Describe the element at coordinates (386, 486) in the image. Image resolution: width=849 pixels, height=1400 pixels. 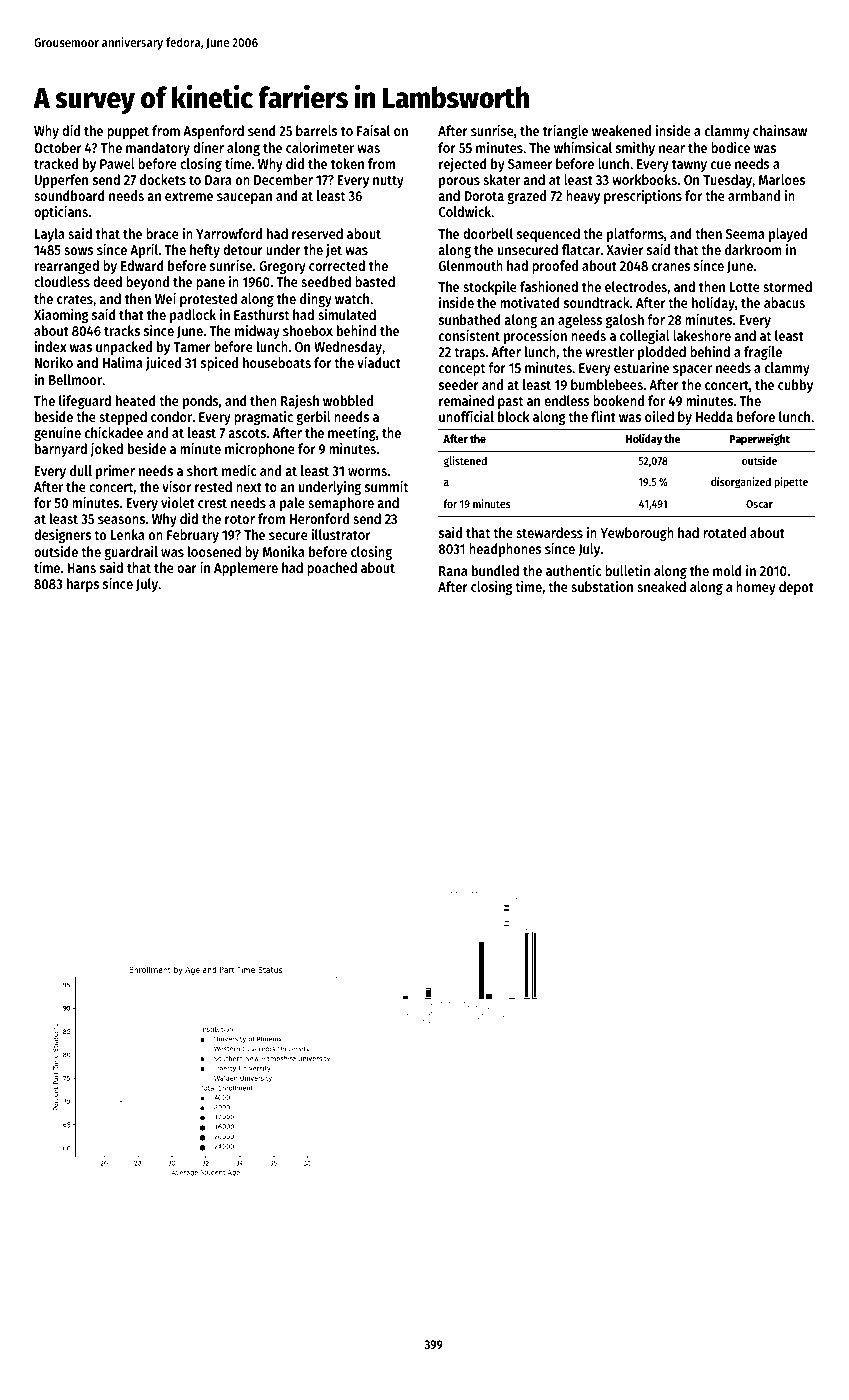
I see `summit` at that location.
